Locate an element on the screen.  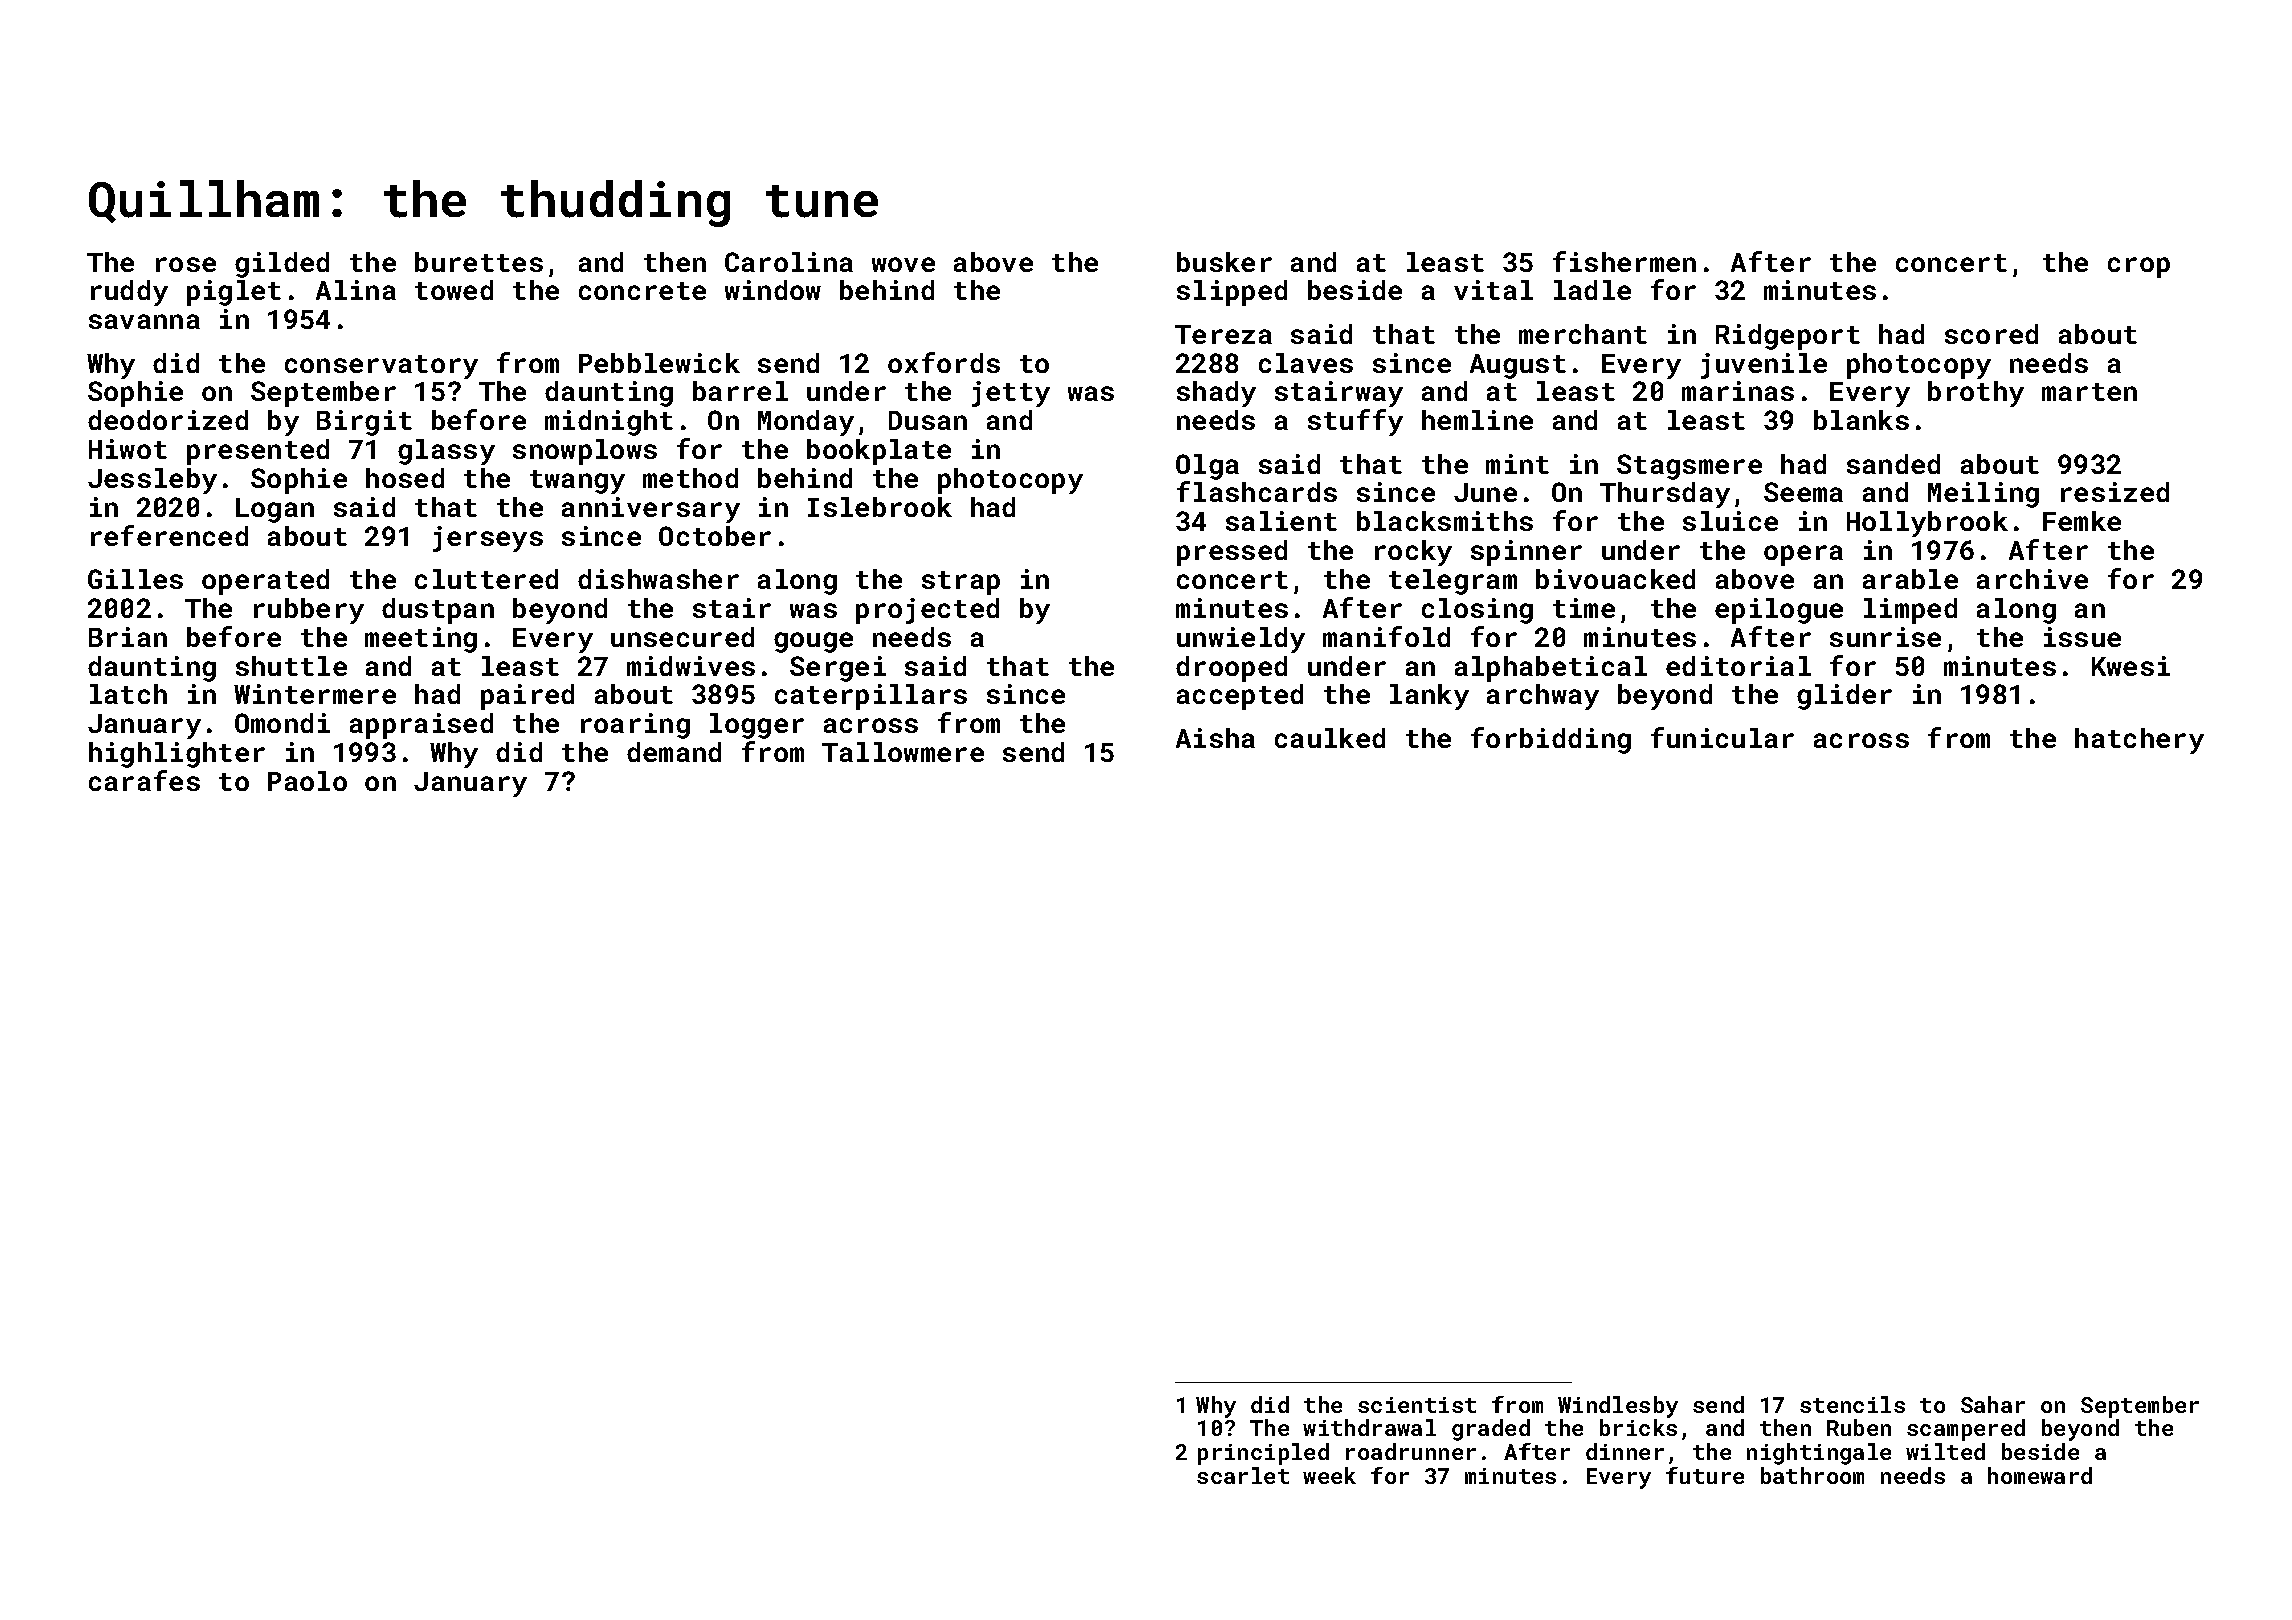
fishermen is located at coordinates (1624, 261).
